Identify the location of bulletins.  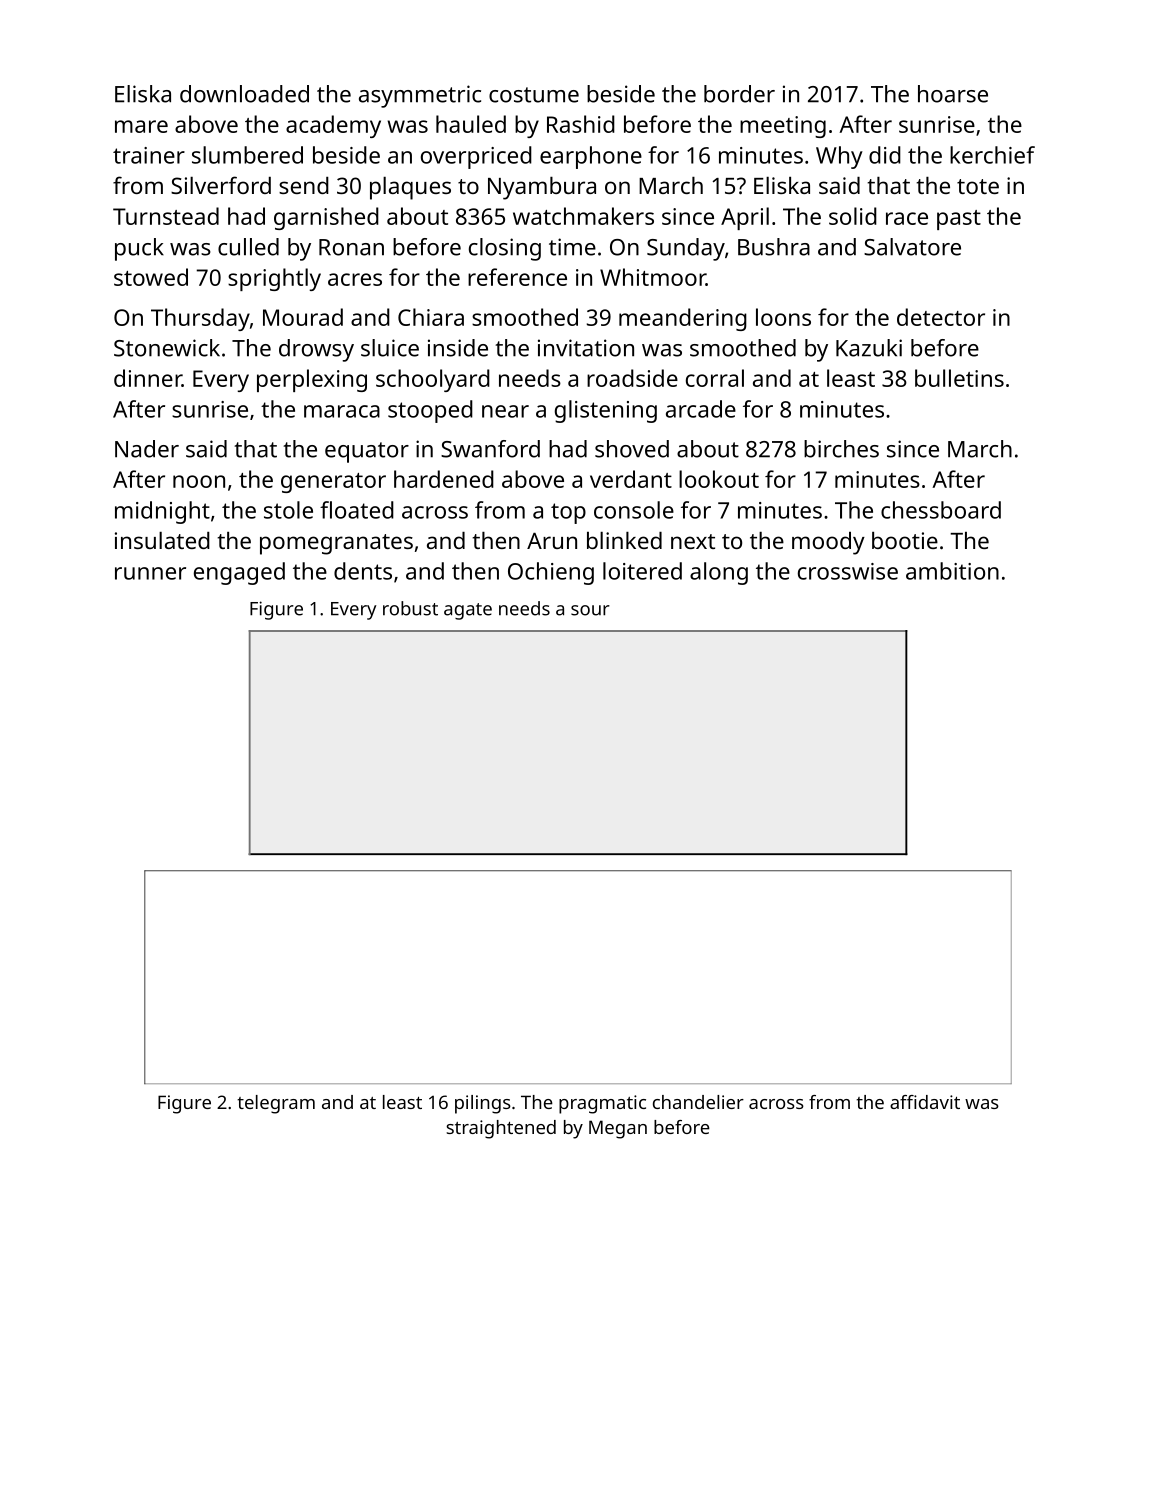
(959, 378).
